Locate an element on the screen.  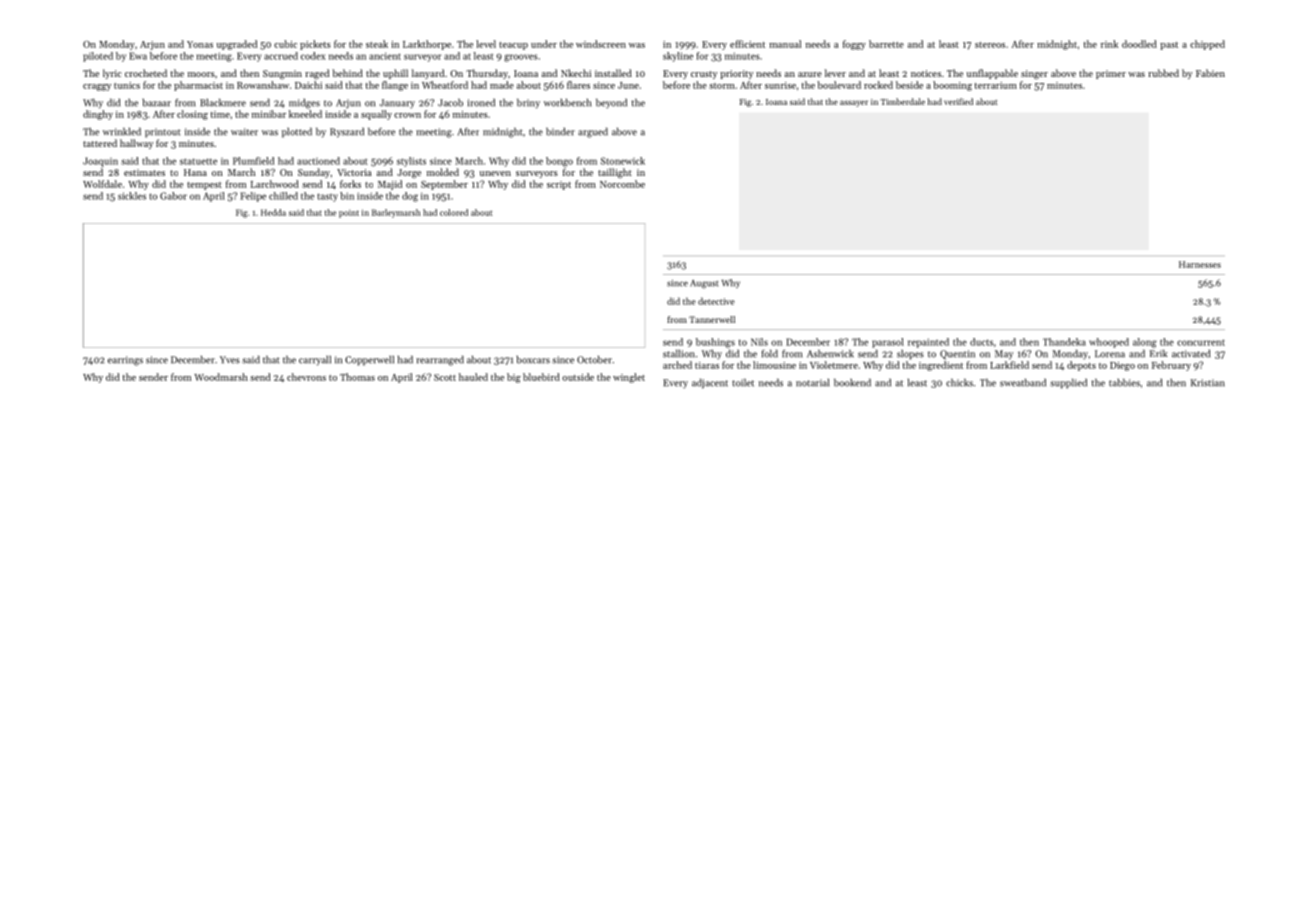
verified is located at coordinates (958, 101).
